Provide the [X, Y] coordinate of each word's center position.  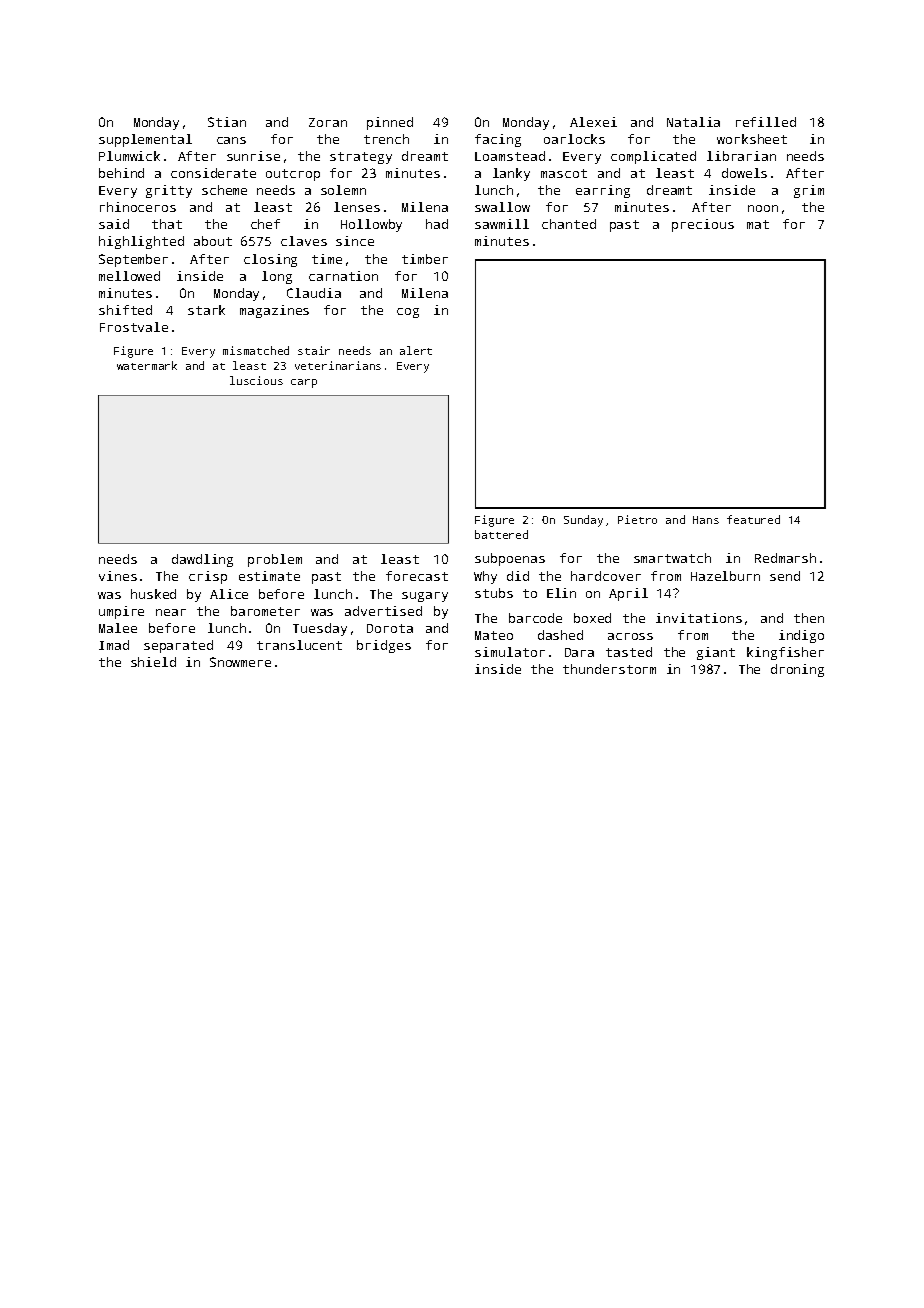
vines [118, 576]
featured [753, 519]
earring [603, 191]
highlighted [141, 242]
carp [304, 383]
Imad [114, 645]
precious [703, 225]
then [809, 618]
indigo [801, 636]
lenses [357, 207]
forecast [417, 576]
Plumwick [129, 156]
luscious [256, 380]
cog [408, 313]
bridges [384, 646]
